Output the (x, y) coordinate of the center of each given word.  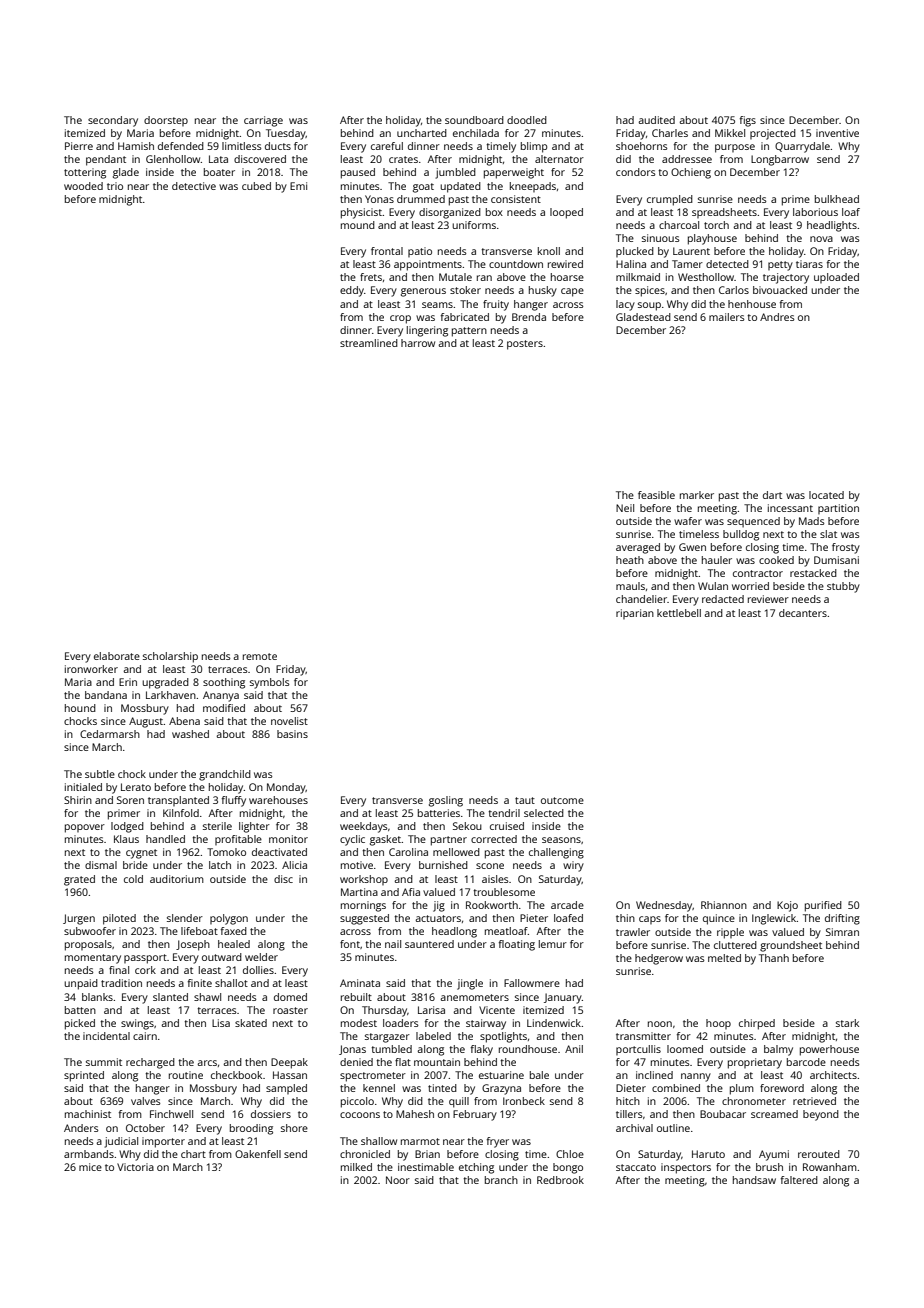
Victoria (135, 1167)
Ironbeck (524, 1101)
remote (260, 656)
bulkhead (837, 199)
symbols (270, 683)
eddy (352, 291)
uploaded (836, 278)
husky (543, 291)
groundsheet (791, 946)
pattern (469, 332)
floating (517, 945)
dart (772, 495)
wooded (83, 186)
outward (222, 957)
